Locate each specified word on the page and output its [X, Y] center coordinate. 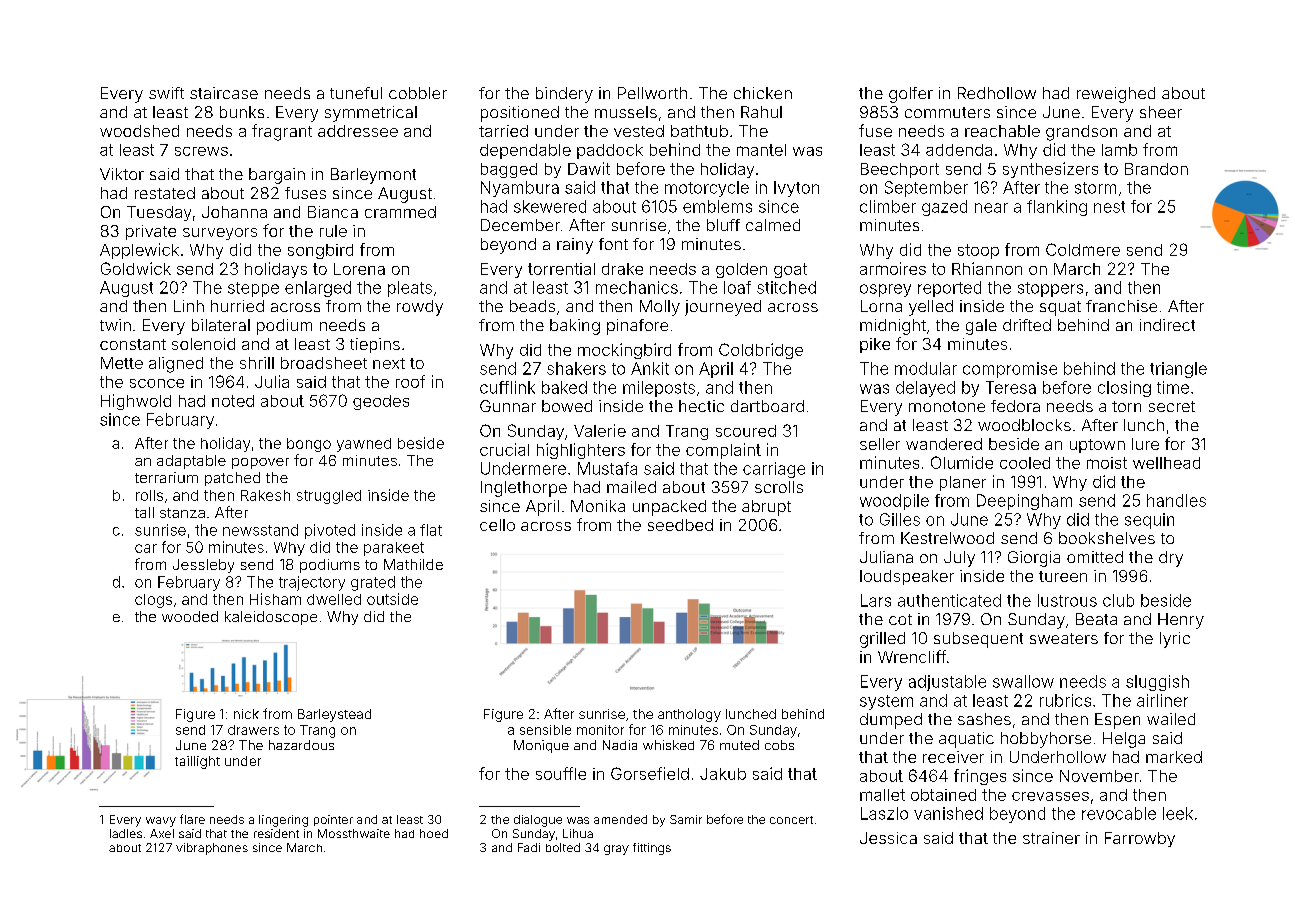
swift [166, 93]
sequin [1149, 521]
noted [233, 401]
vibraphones [212, 849]
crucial [504, 449]
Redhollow [997, 93]
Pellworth [652, 93]
